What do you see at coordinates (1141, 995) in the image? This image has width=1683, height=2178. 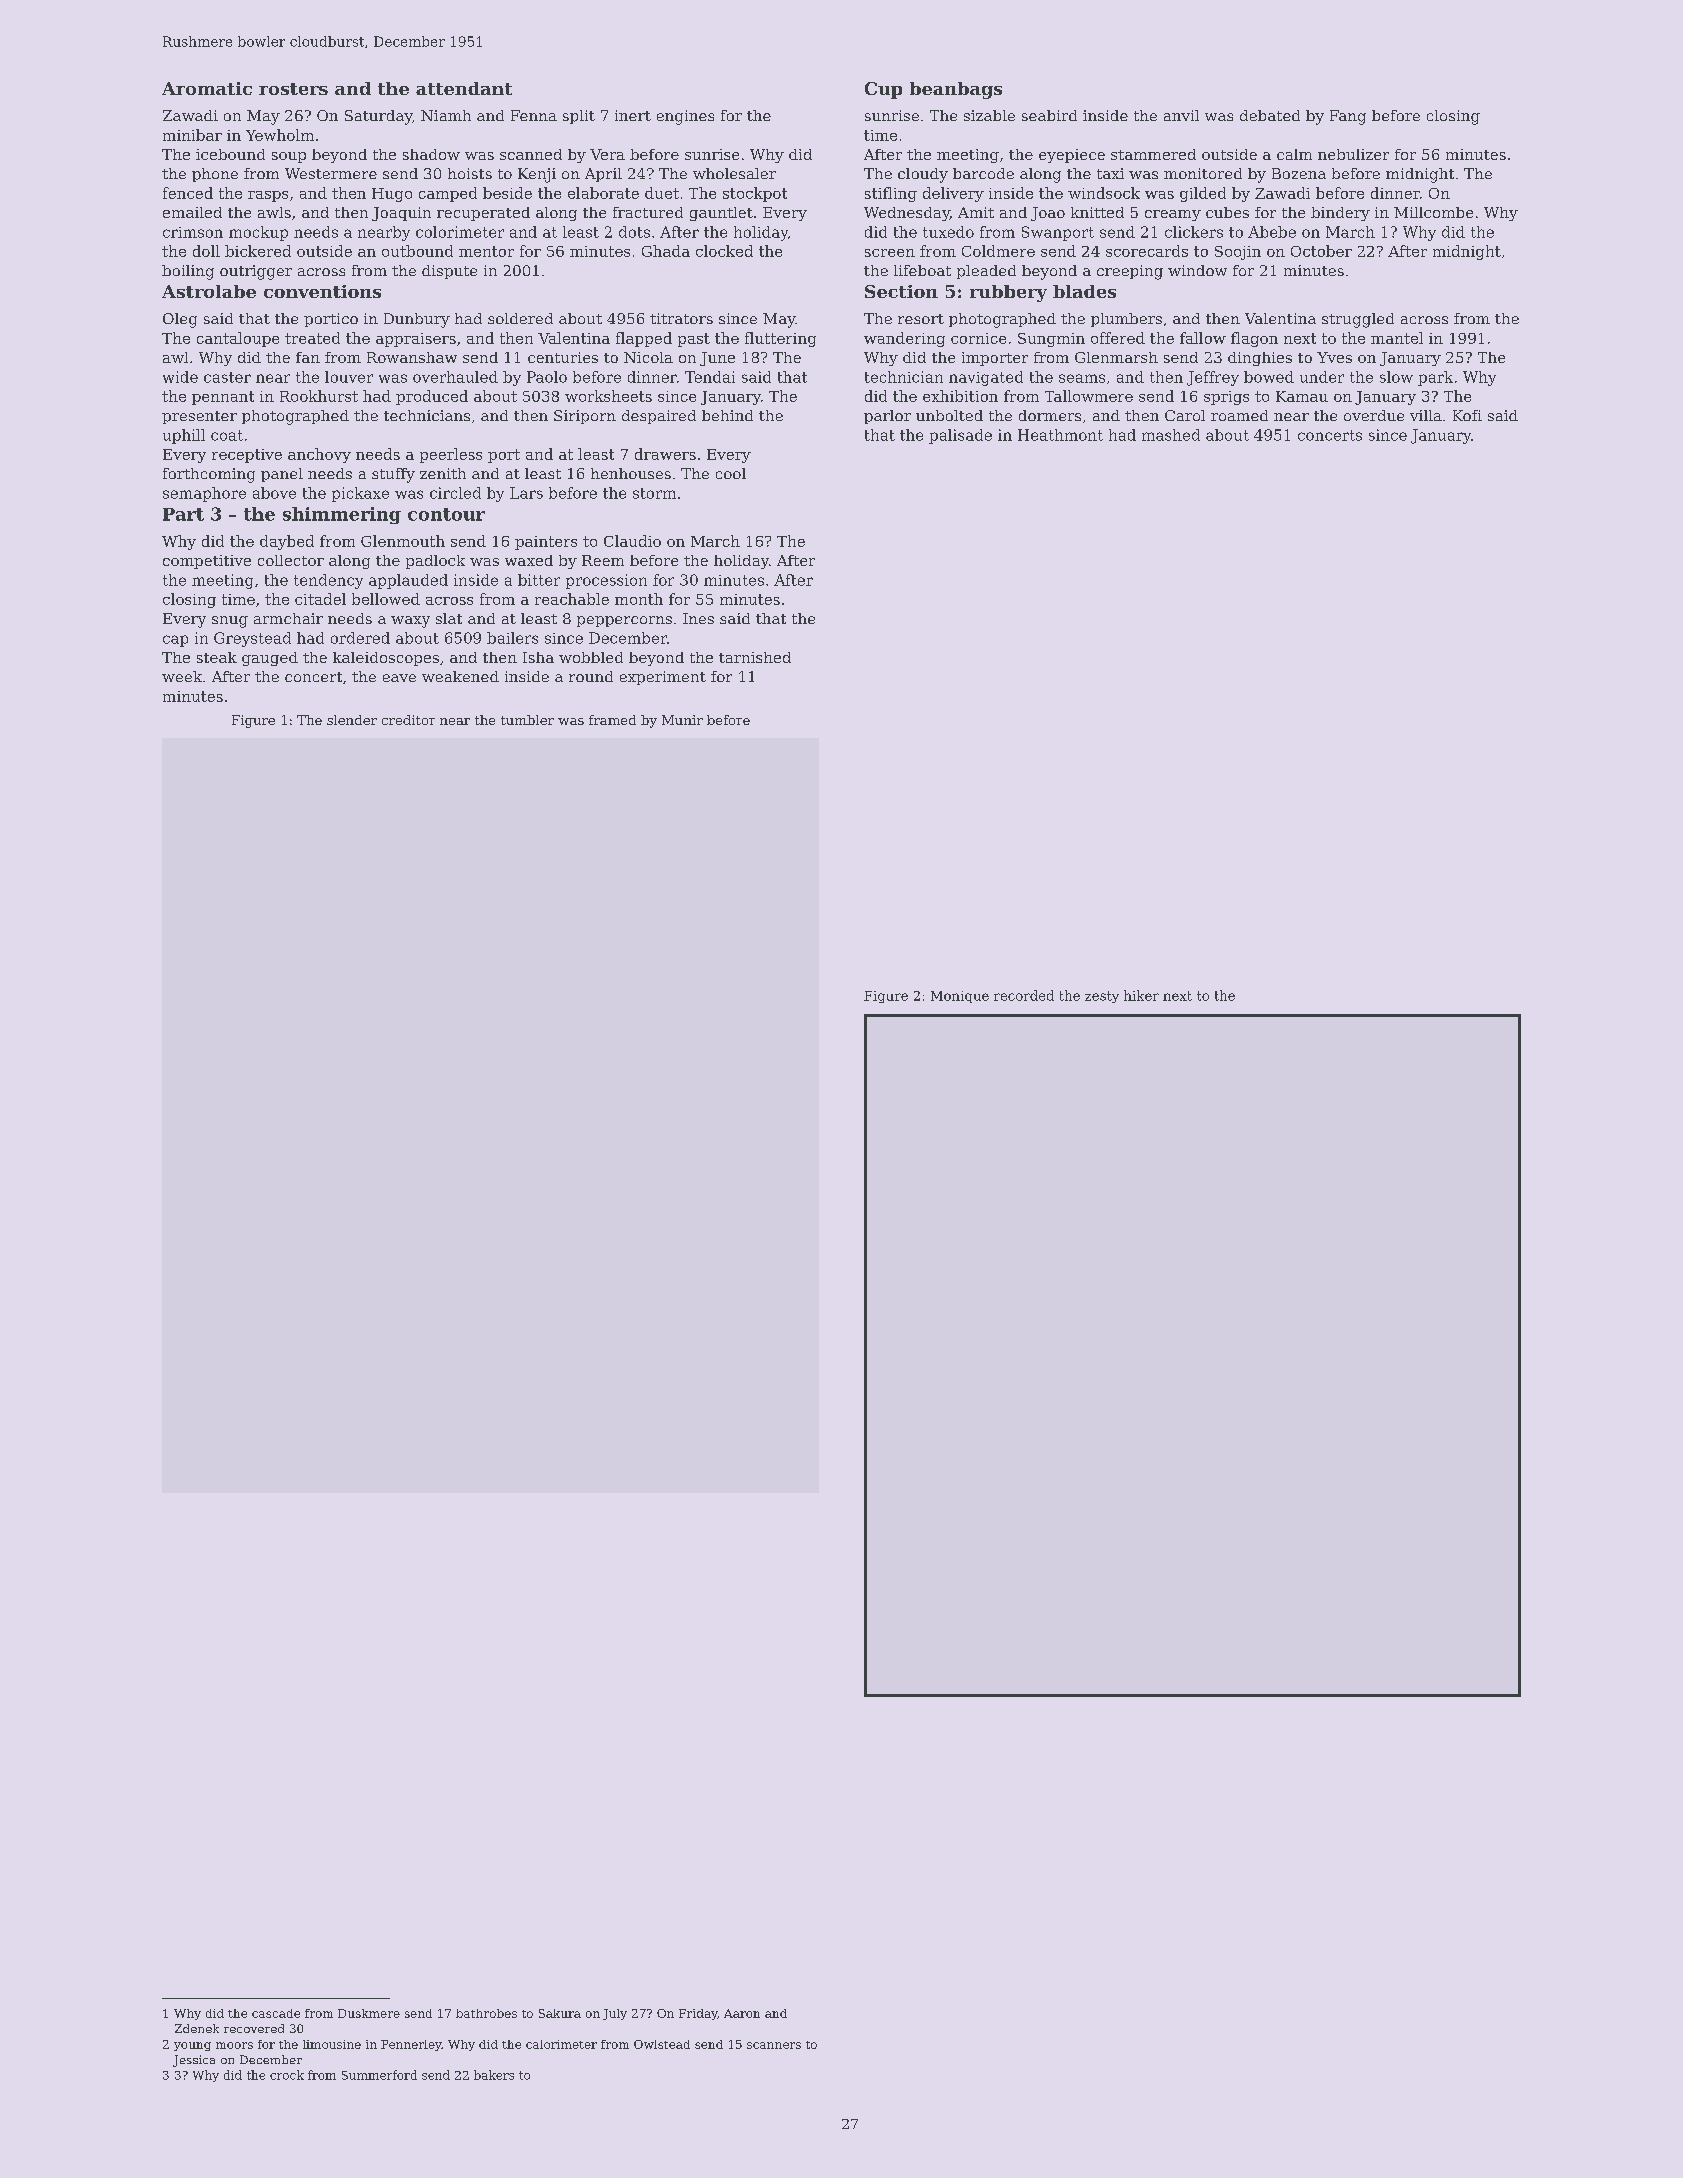 I see `hiker` at bounding box center [1141, 995].
